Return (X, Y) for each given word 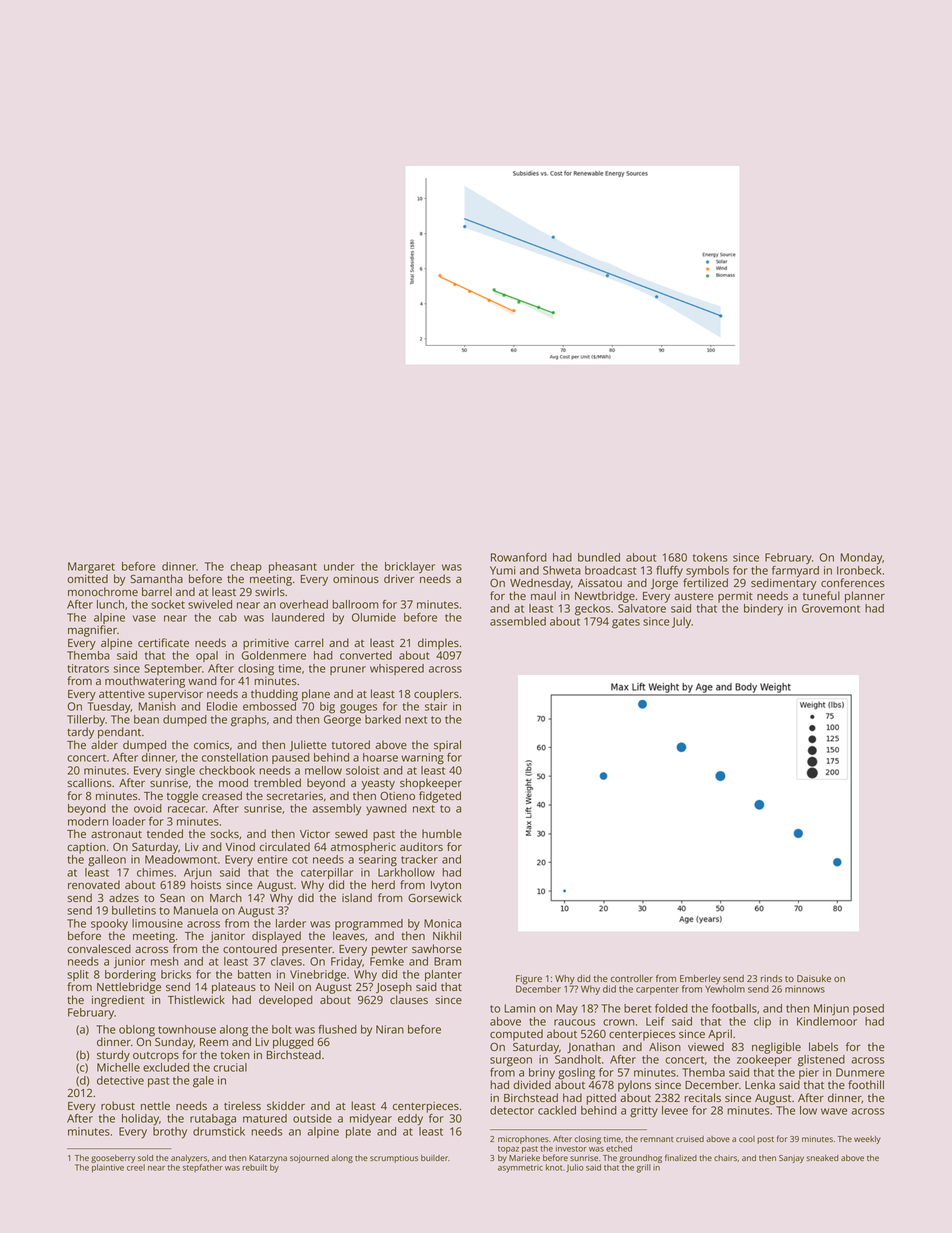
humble (442, 833)
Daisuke (814, 978)
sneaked (822, 1158)
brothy (170, 1133)
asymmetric (520, 1168)
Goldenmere (273, 655)
